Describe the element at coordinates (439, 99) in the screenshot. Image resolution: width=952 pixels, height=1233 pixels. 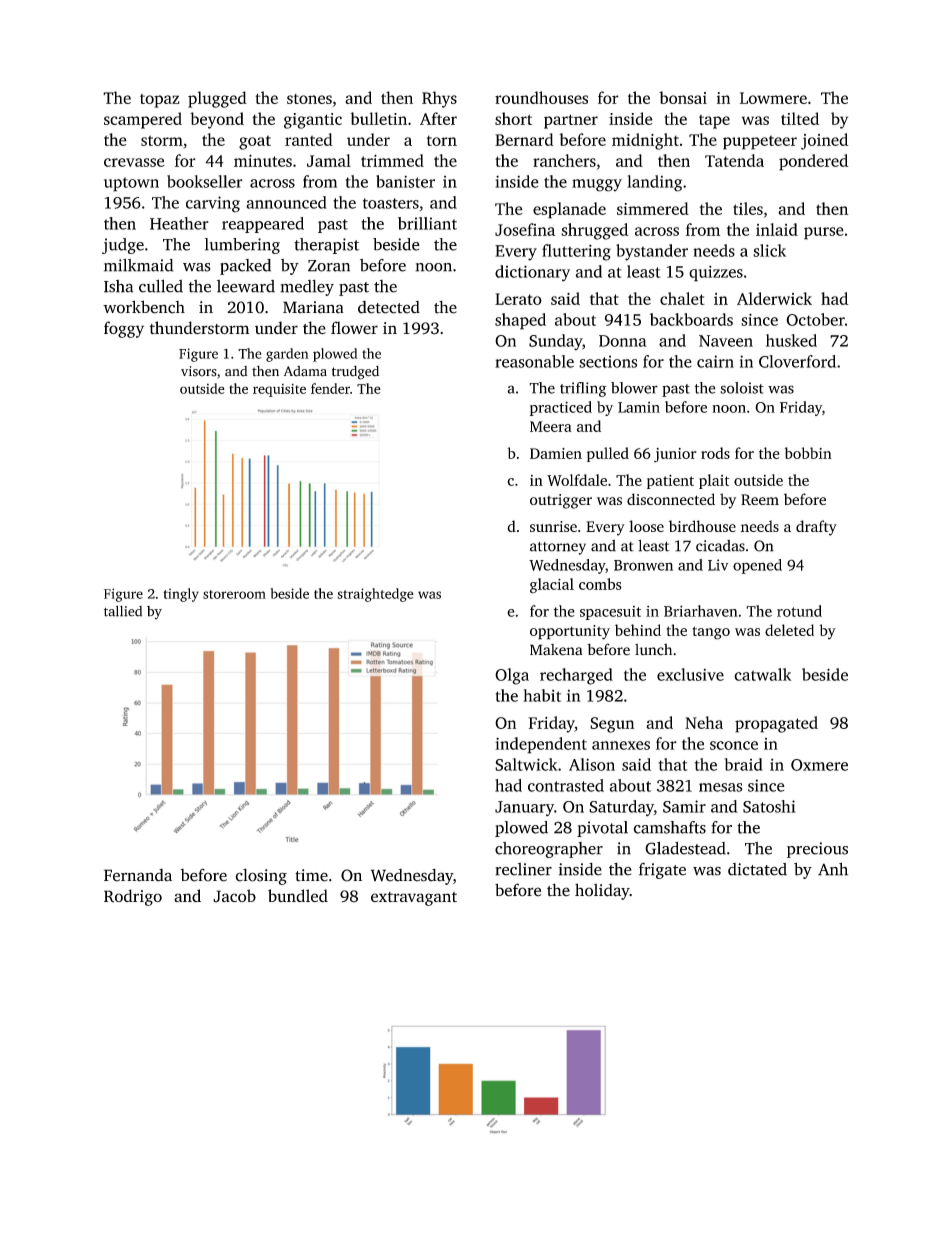
I see `Rhys` at that location.
